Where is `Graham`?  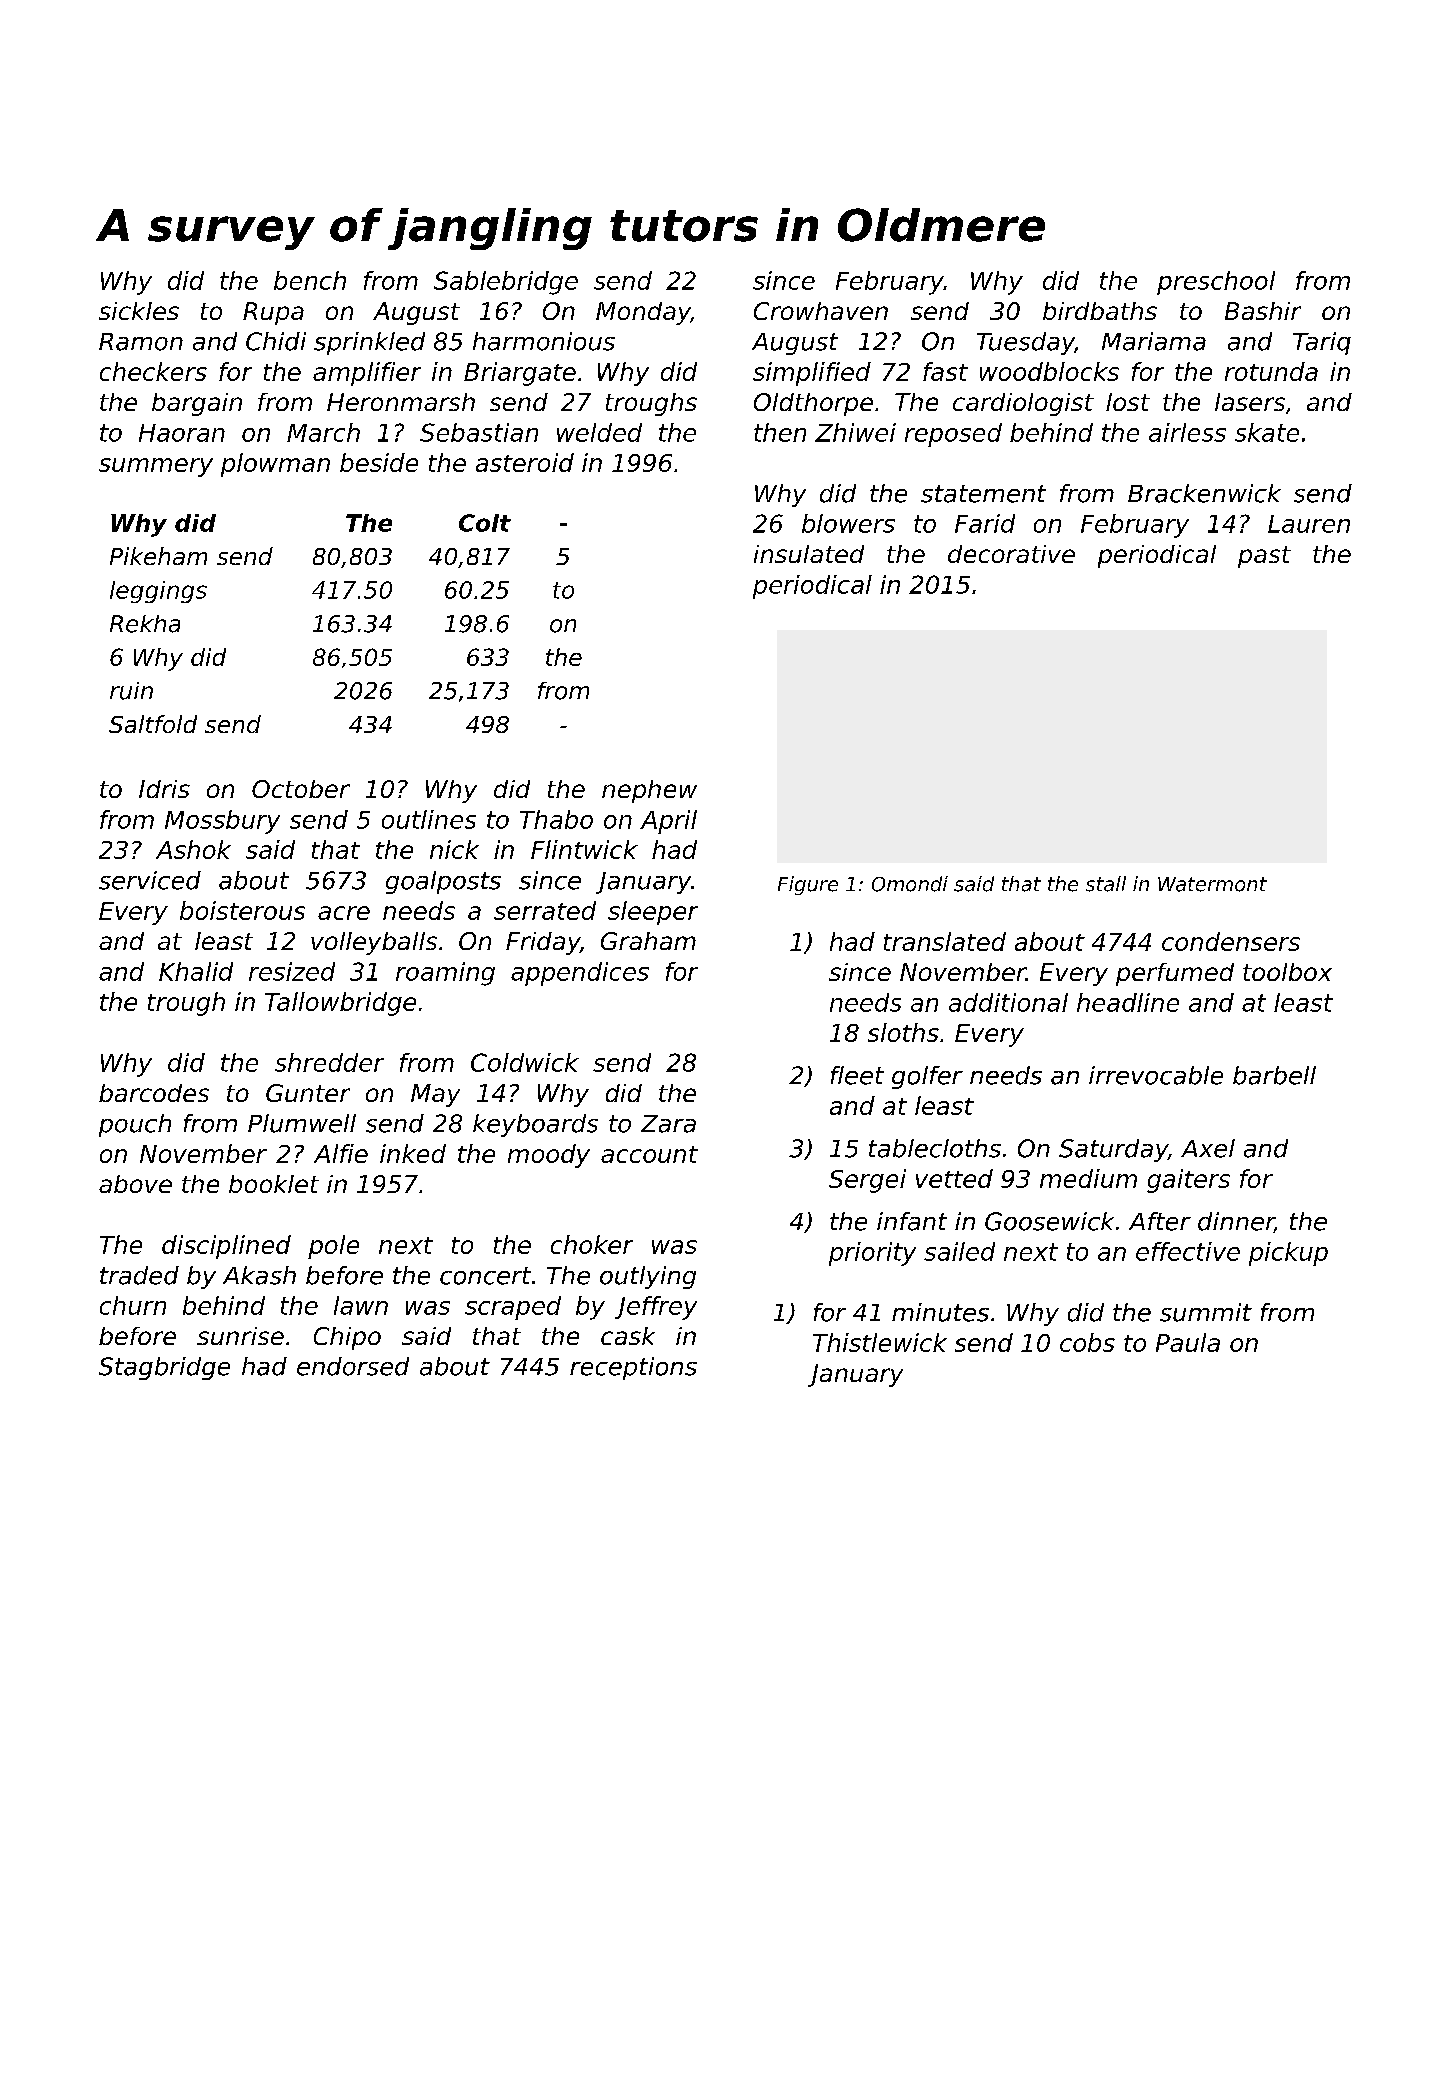 Graham is located at coordinates (648, 941).
